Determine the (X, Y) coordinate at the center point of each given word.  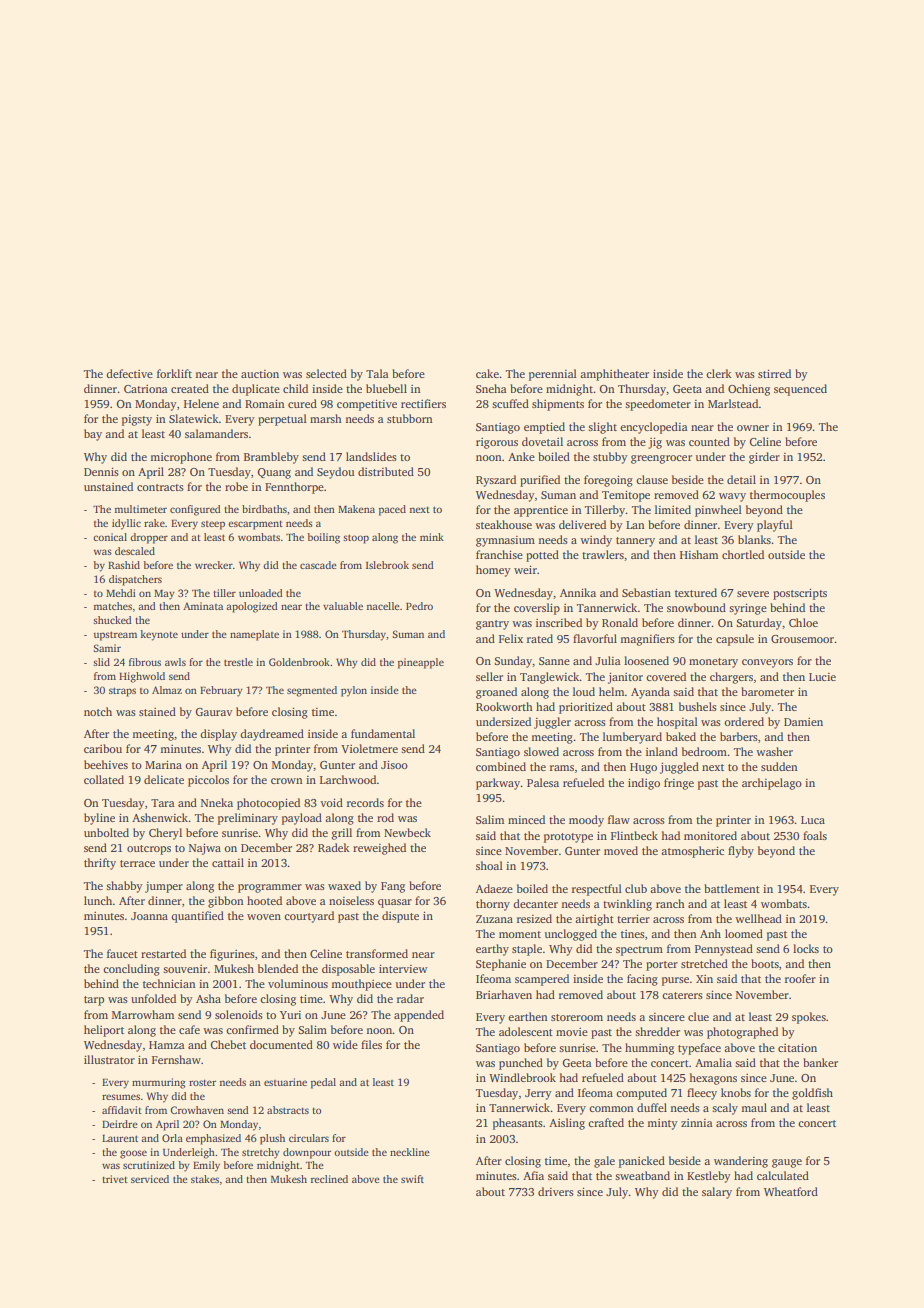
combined (501, 766)
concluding (131, 970)
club (636, 888)
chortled (743, 554)
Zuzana (494, 919)
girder (764, 458)
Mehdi (121, 593)
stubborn (410, 418)
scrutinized (149, 1165)
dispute (400, 917)
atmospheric (692, 852)
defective (129, 373)
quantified (197, 917)
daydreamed (272, 735)
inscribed (559, 622)
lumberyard (632, 738)
